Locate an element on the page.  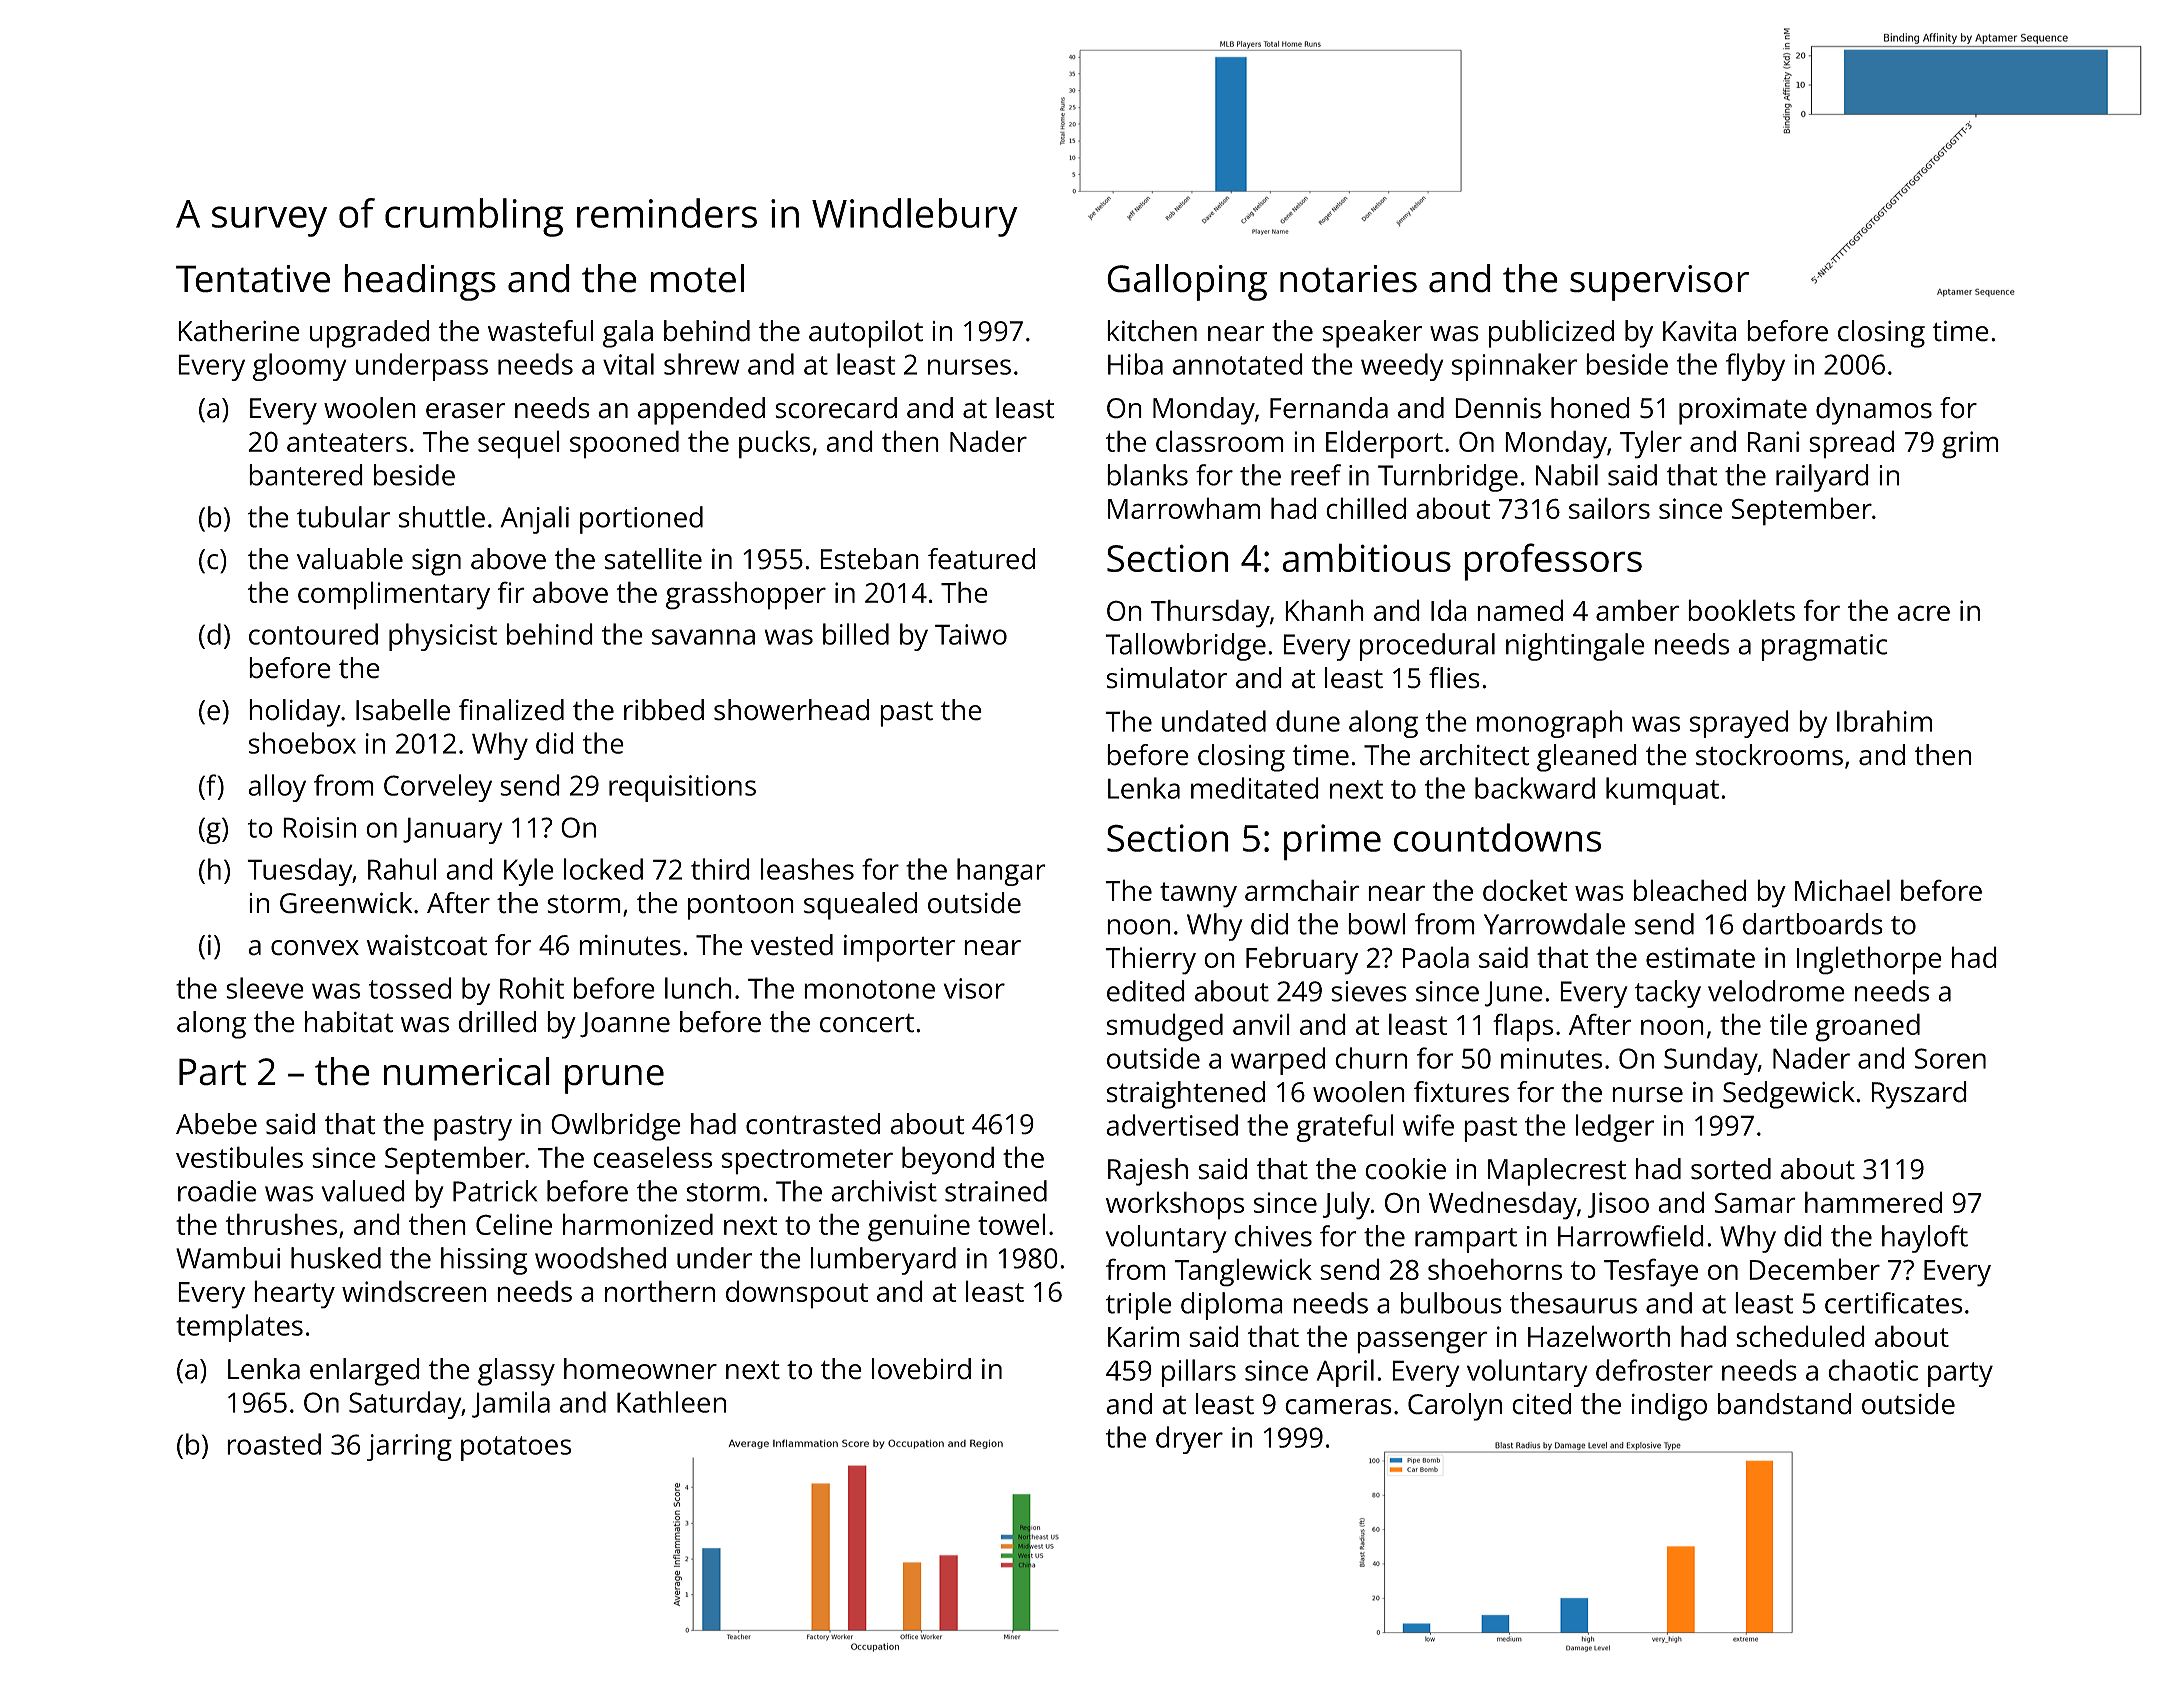
featured is located at coordinates (981, 559).
